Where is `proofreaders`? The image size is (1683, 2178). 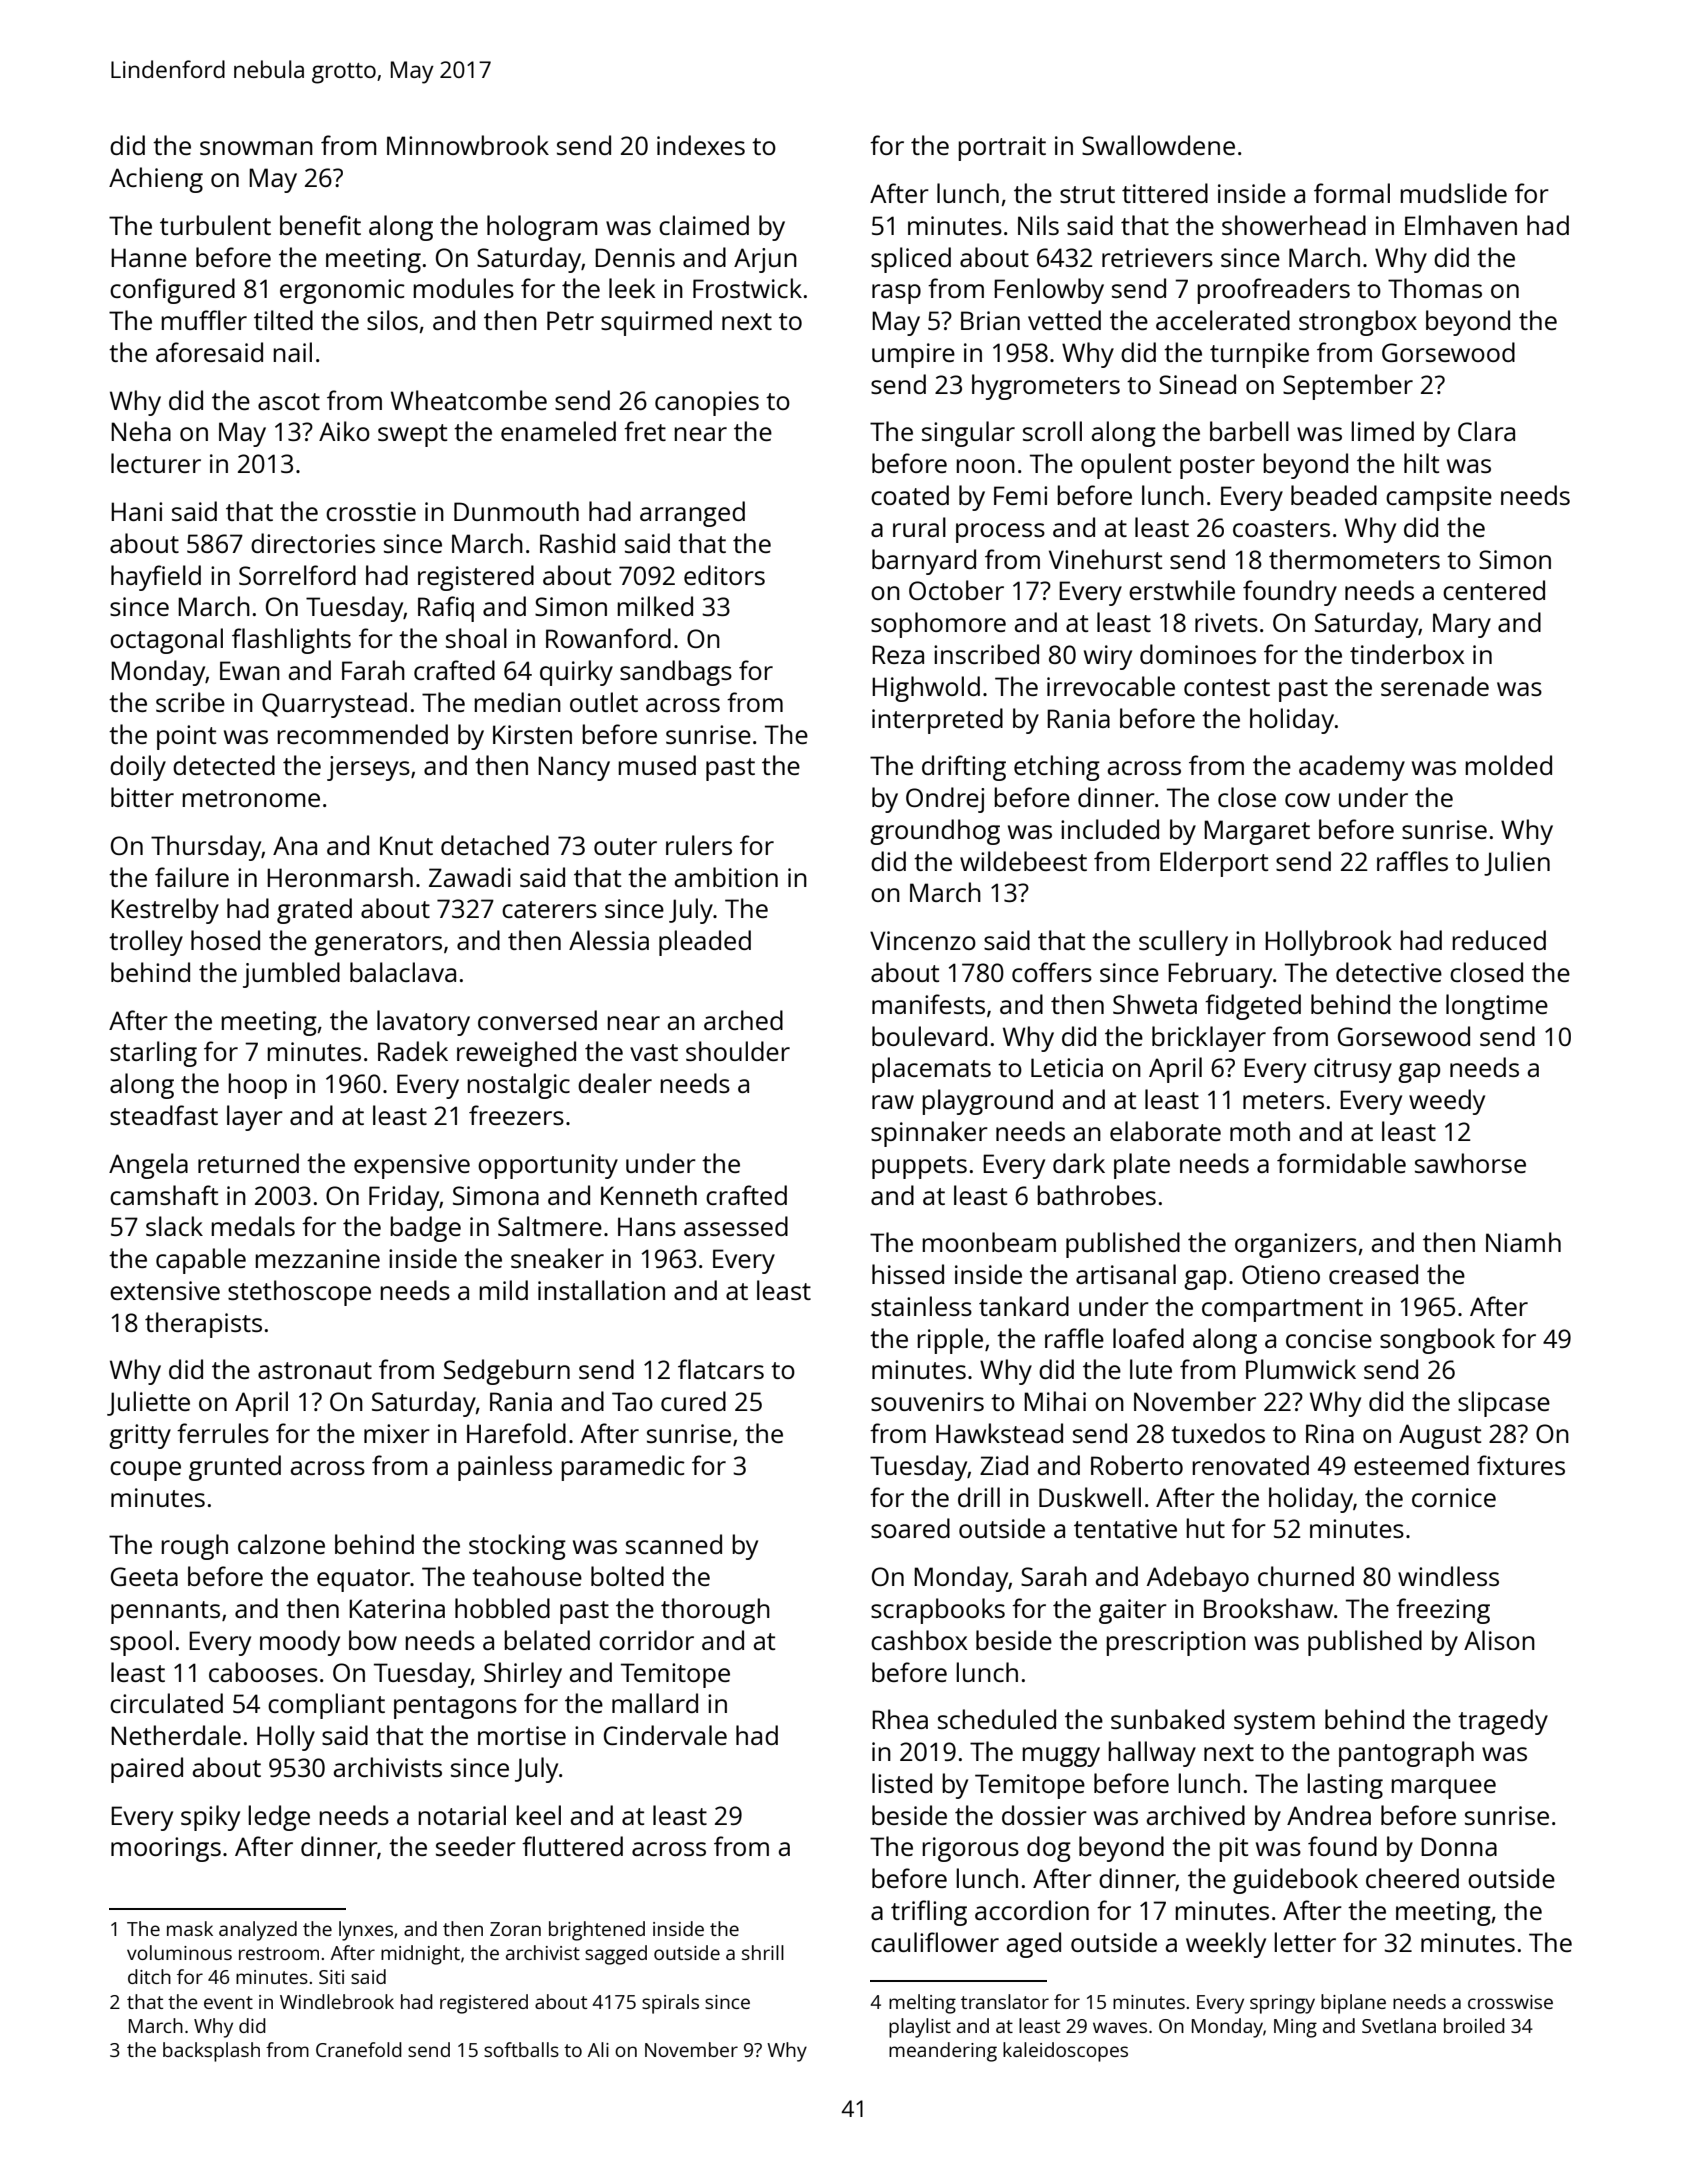 proofreaders is located at coordinates (1273, 291).
